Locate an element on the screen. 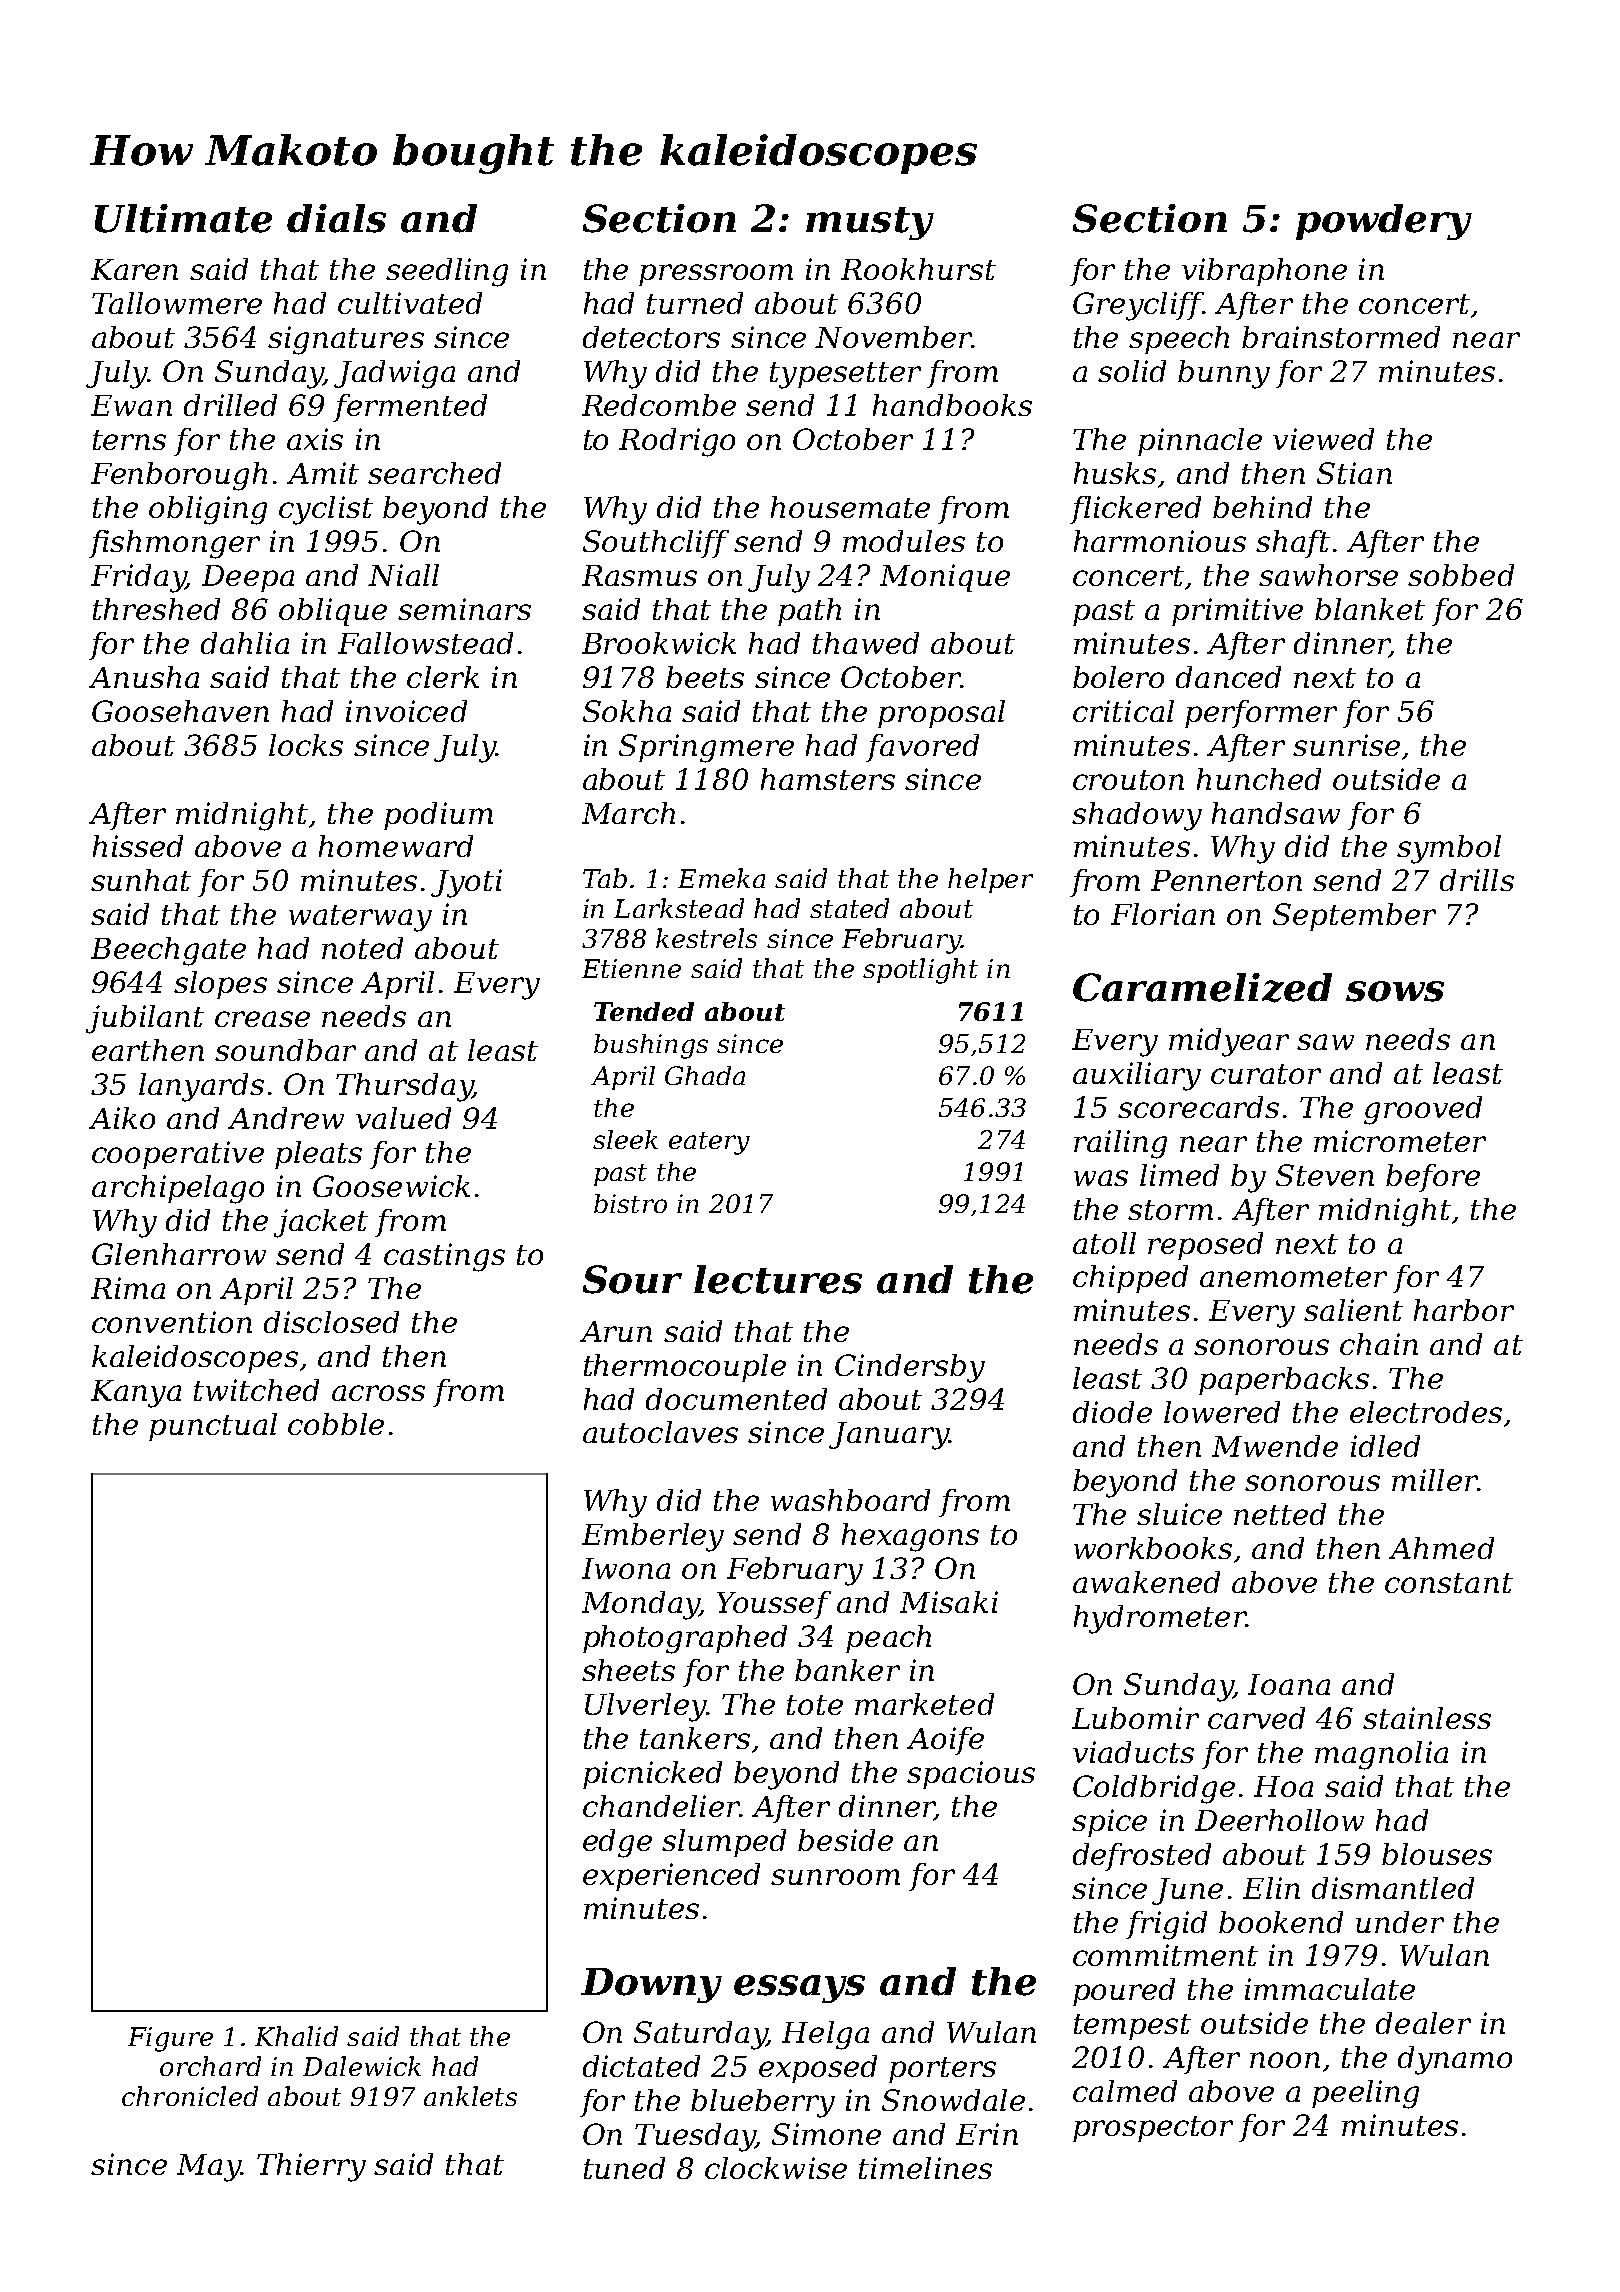 This screenshot has height=2292, width=1620. anklets is located at coordinates (470, 2096).
